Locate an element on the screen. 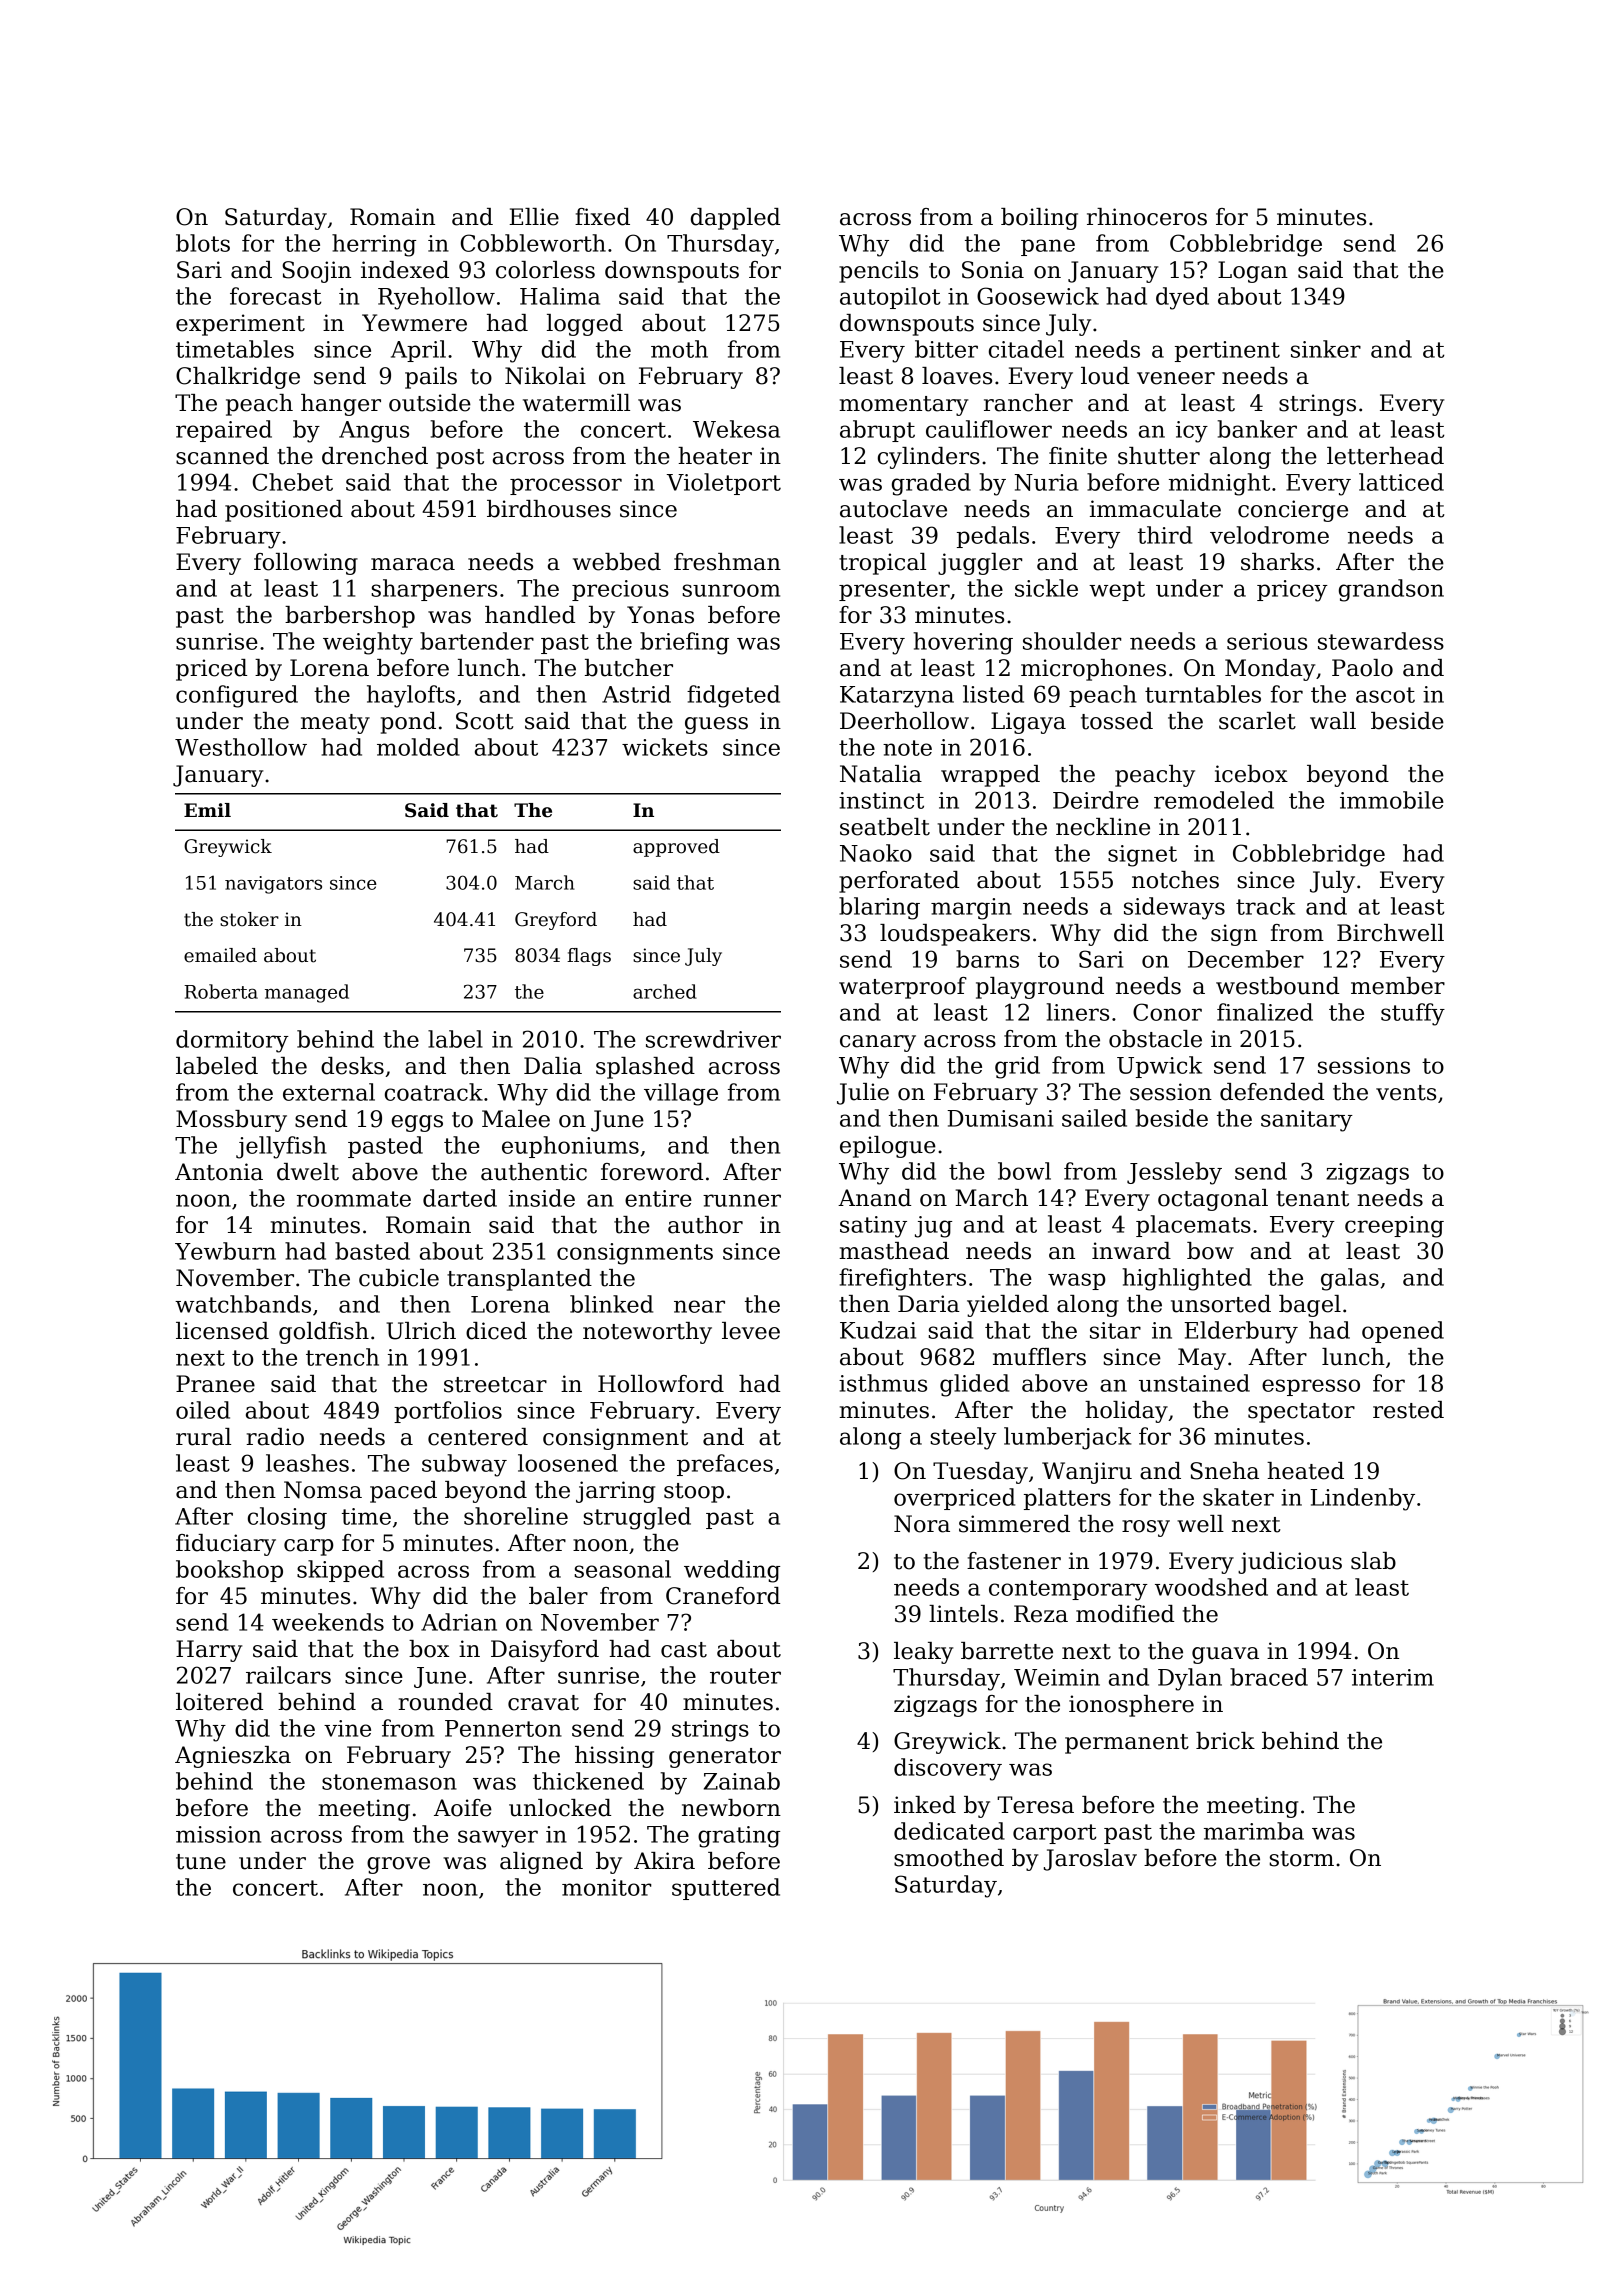 The height and width of the screenshot is (2292, 1620). paced is located at coordinates (403, 1492).
